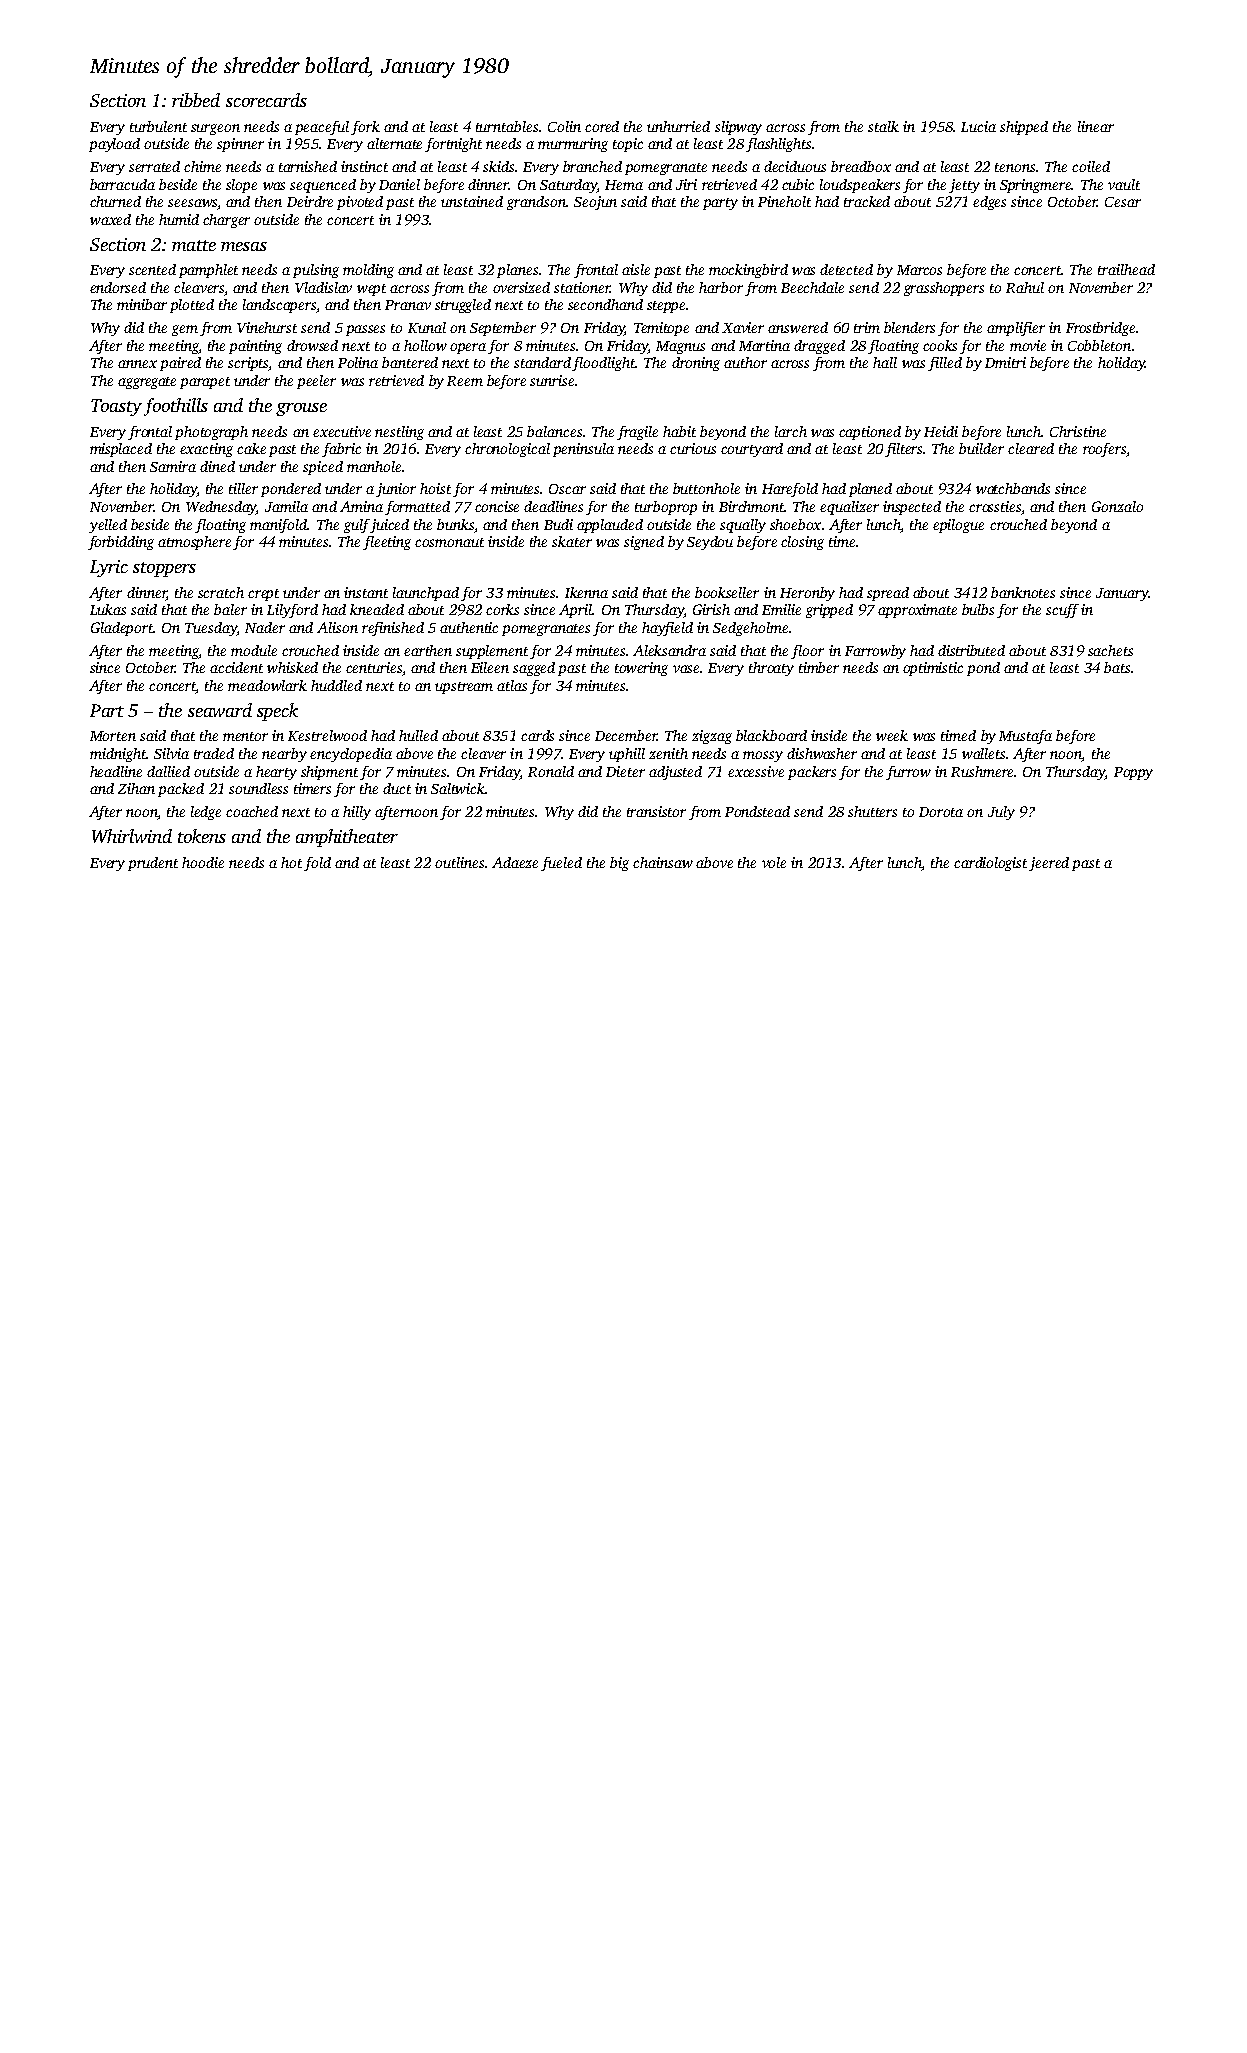 This screenshot has height=2053, width=1247. What do you see at coordinates (1025, 737) in the screenshot?
I see `Mustafa` at bounding box center [1025, 737].
